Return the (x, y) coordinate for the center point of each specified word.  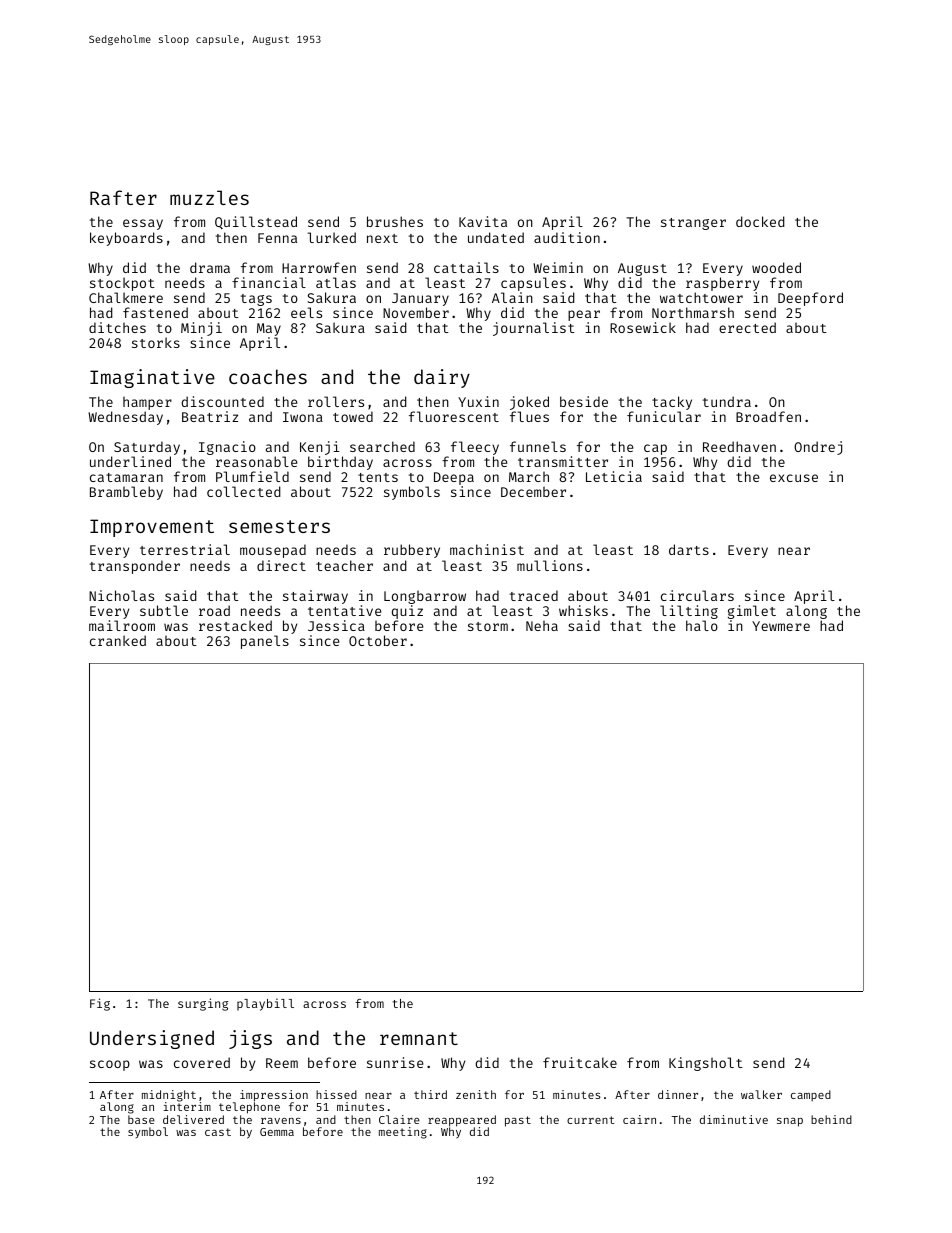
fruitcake (580, 1062)
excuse (794, 478)
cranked (118, 640)
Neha (542, 625)
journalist (534, 329)
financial (269, 282)
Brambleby (126, 493)
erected (747, 327)
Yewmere (781, 626)
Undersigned (152, 1039)
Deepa (454, 478)
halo (702, 625)
